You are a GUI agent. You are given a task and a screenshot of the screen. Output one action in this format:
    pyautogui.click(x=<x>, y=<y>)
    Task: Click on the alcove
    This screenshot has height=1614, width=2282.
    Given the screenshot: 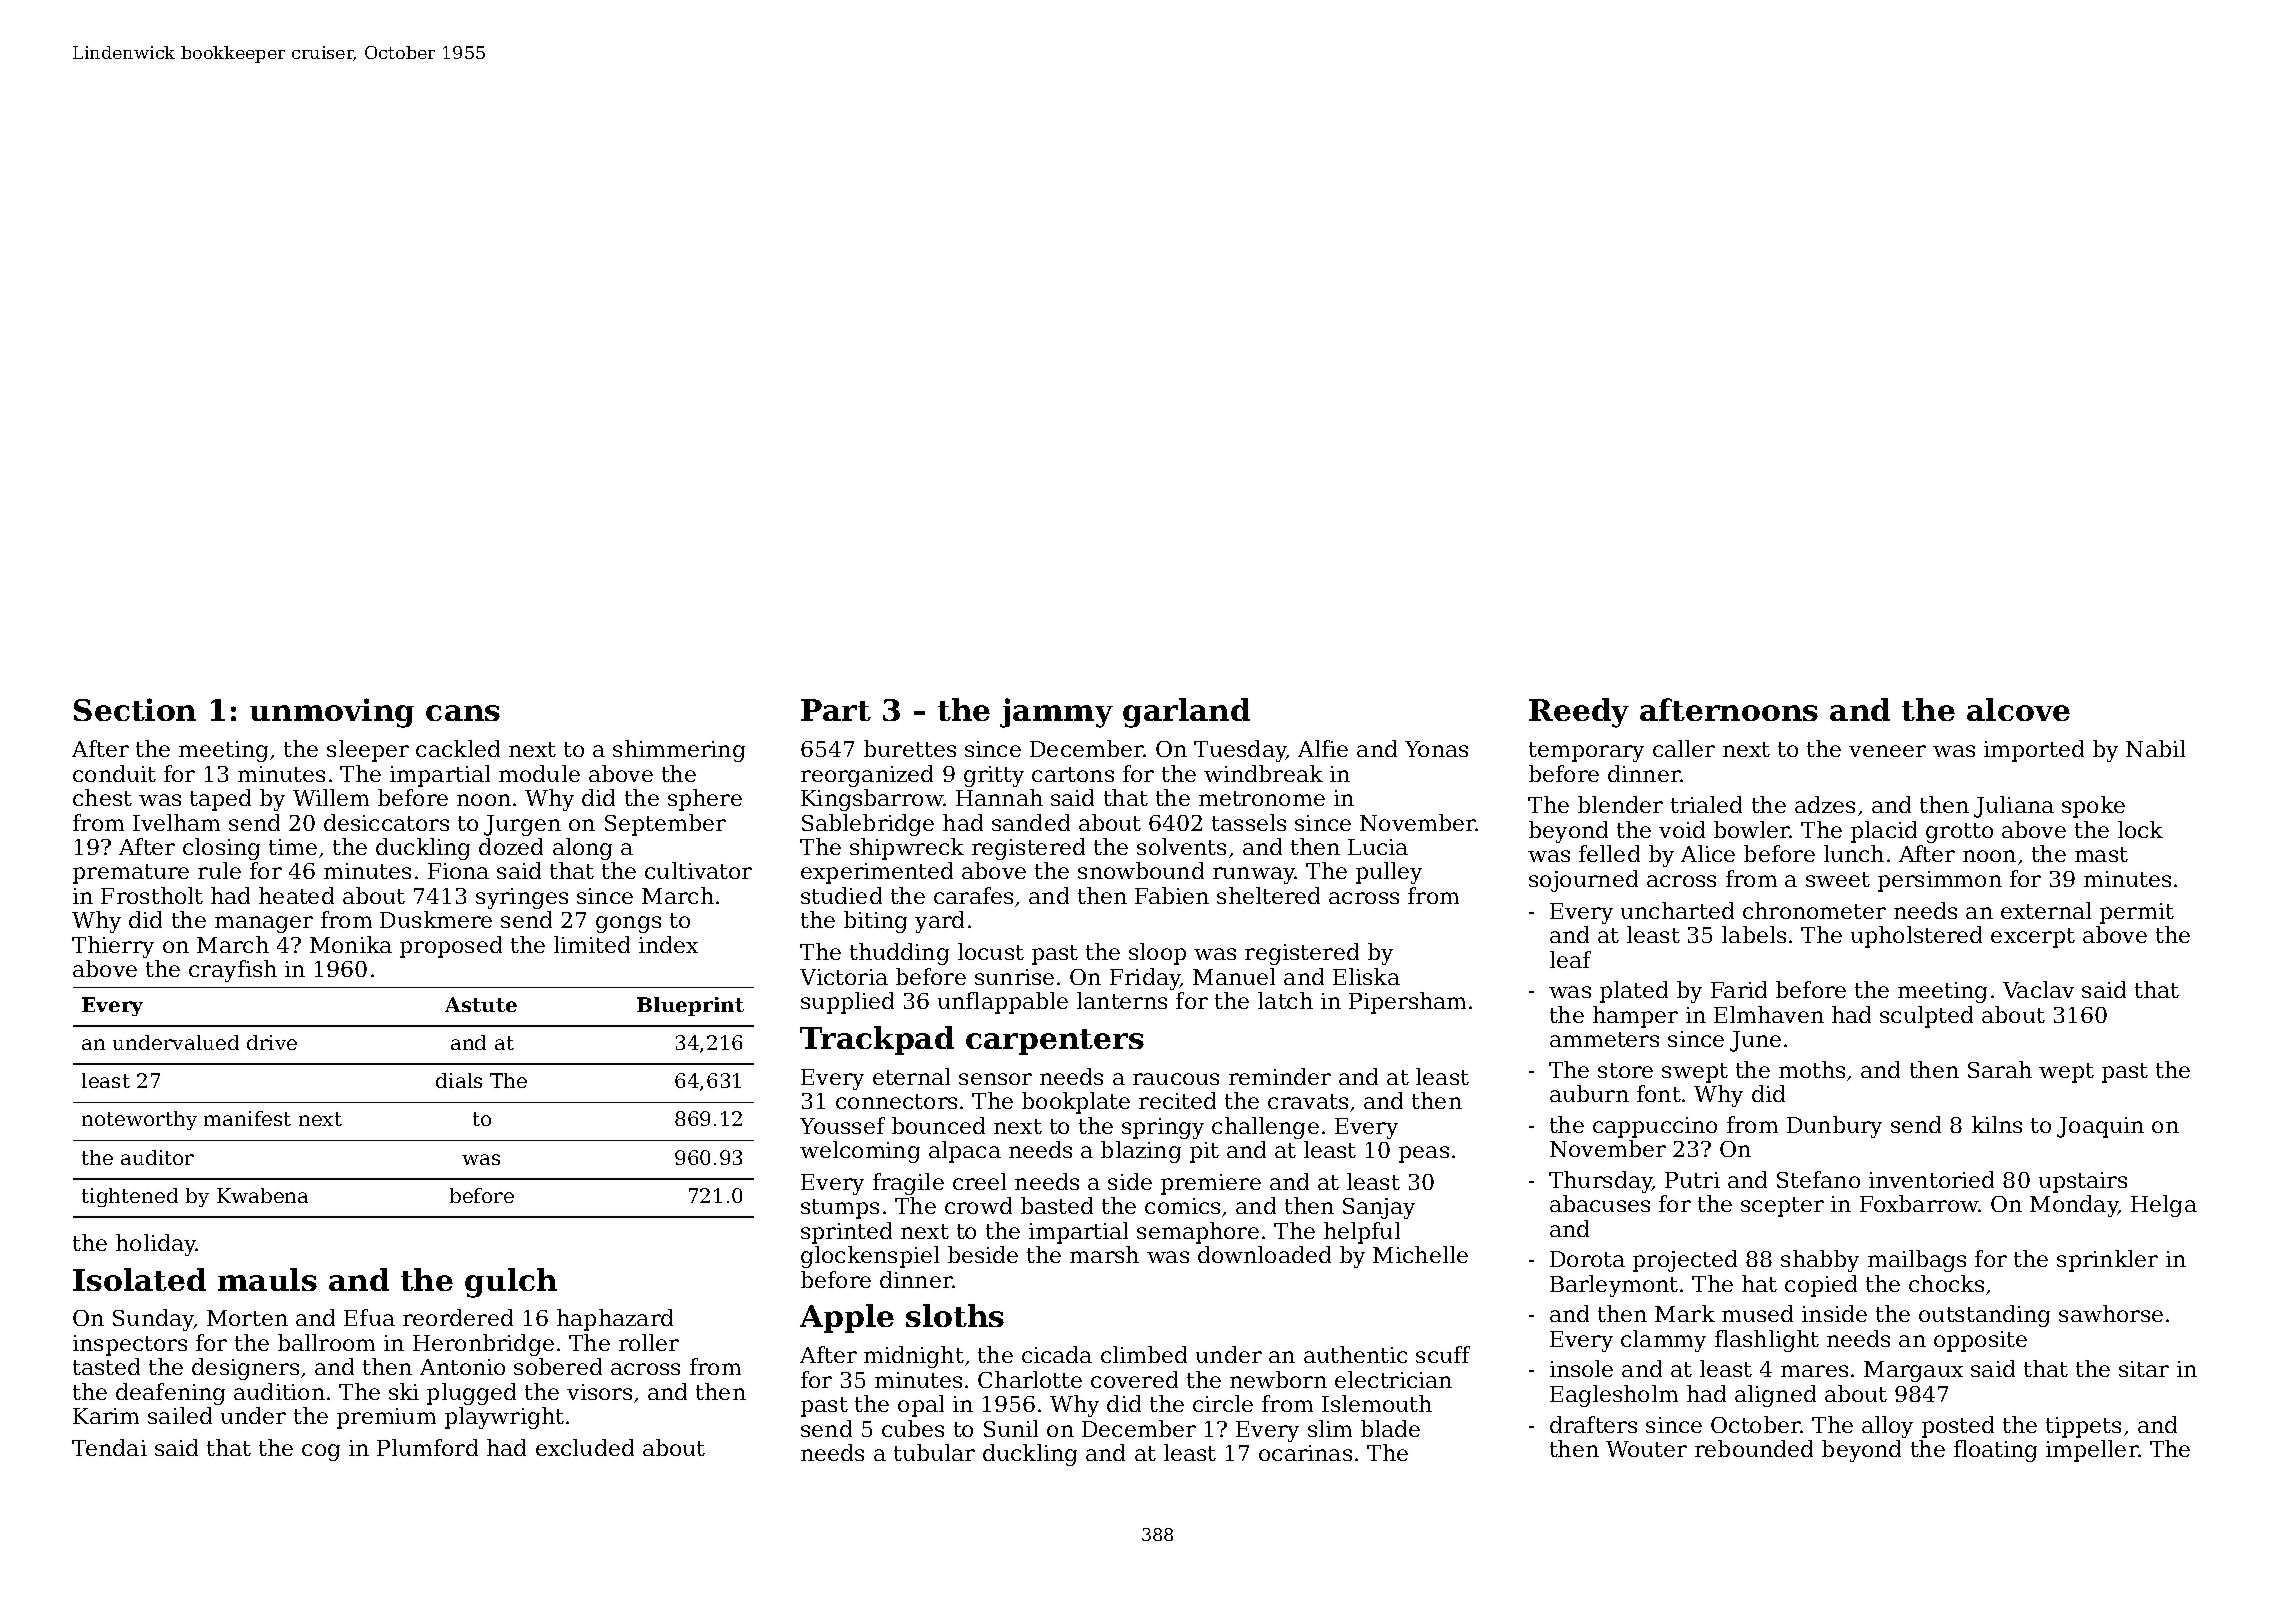 What is the action you would take?
    pyautogui.click(x=2018, y=709)
